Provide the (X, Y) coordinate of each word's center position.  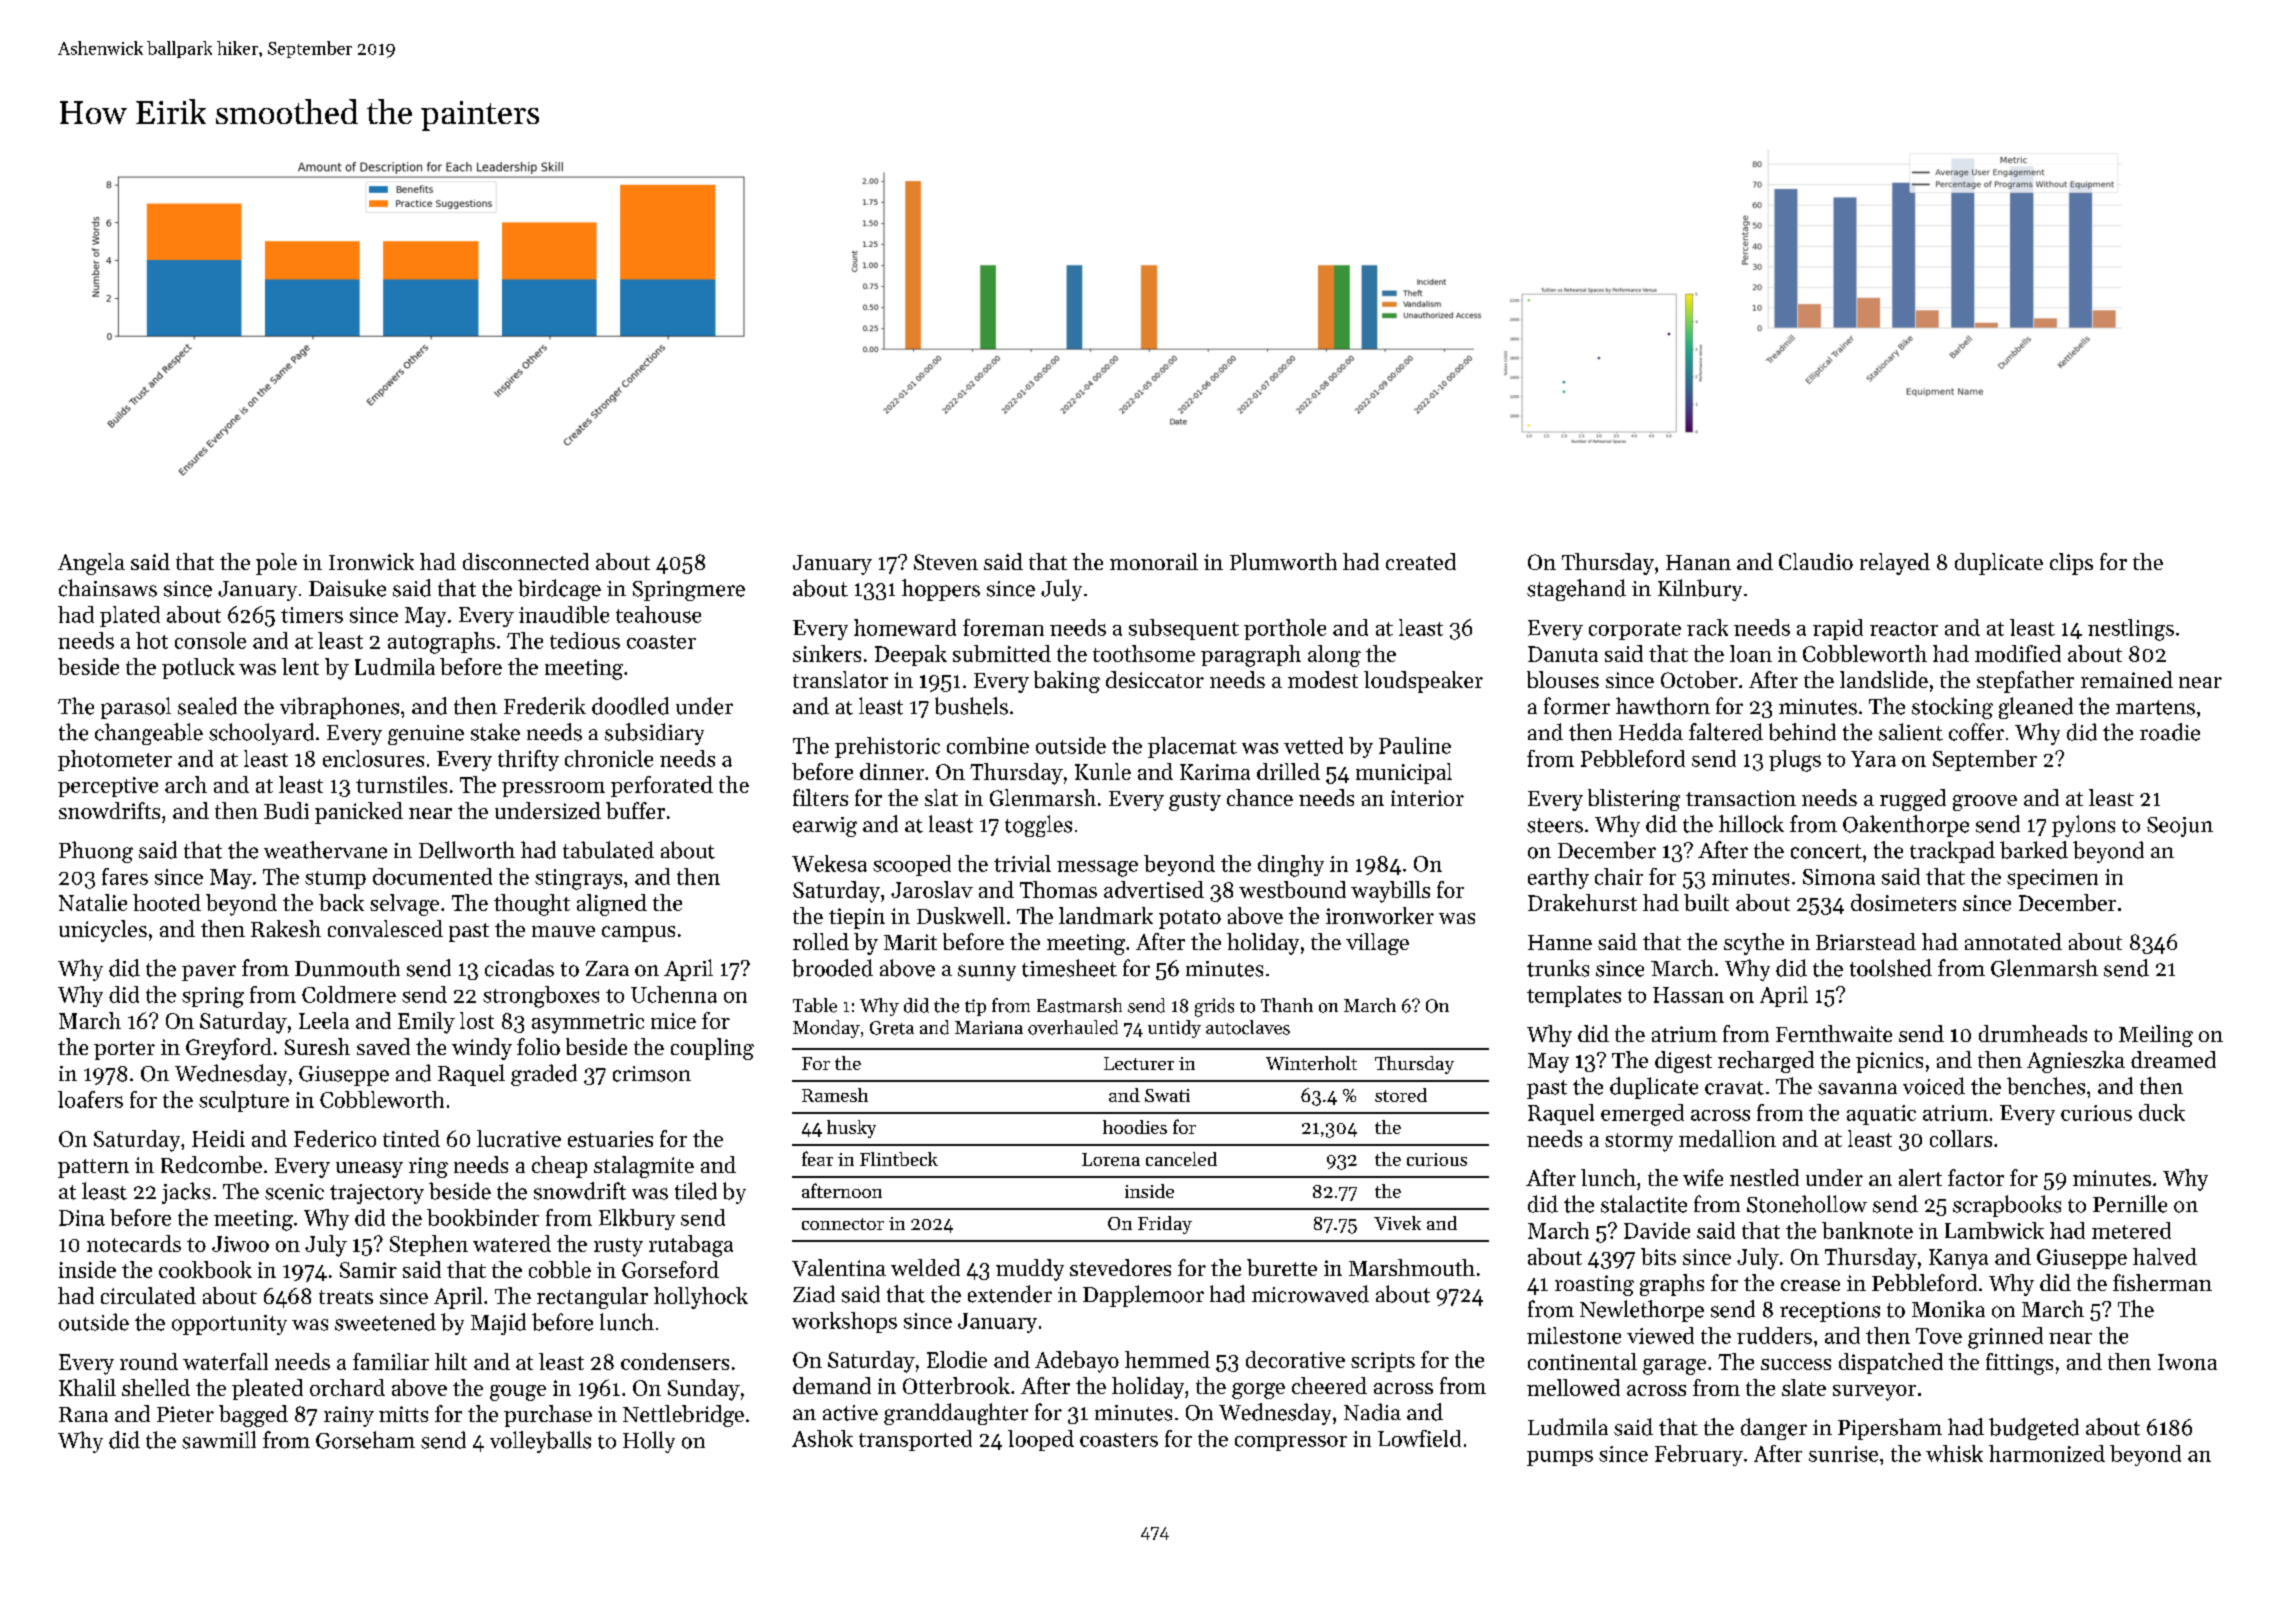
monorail (1154, 561)
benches (2046, 1086)
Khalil (87, 1387)
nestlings (2131, 630)
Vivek (1397, 1223)
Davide (1657, 1230)
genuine (426, 735)
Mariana (989, 1027)
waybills (1390, 892)
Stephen (429, 1245)
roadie (2170, 732)
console (210, 640)
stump (335, 880)
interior (1427, 798)
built (1706, 902)
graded (544, 1075)
